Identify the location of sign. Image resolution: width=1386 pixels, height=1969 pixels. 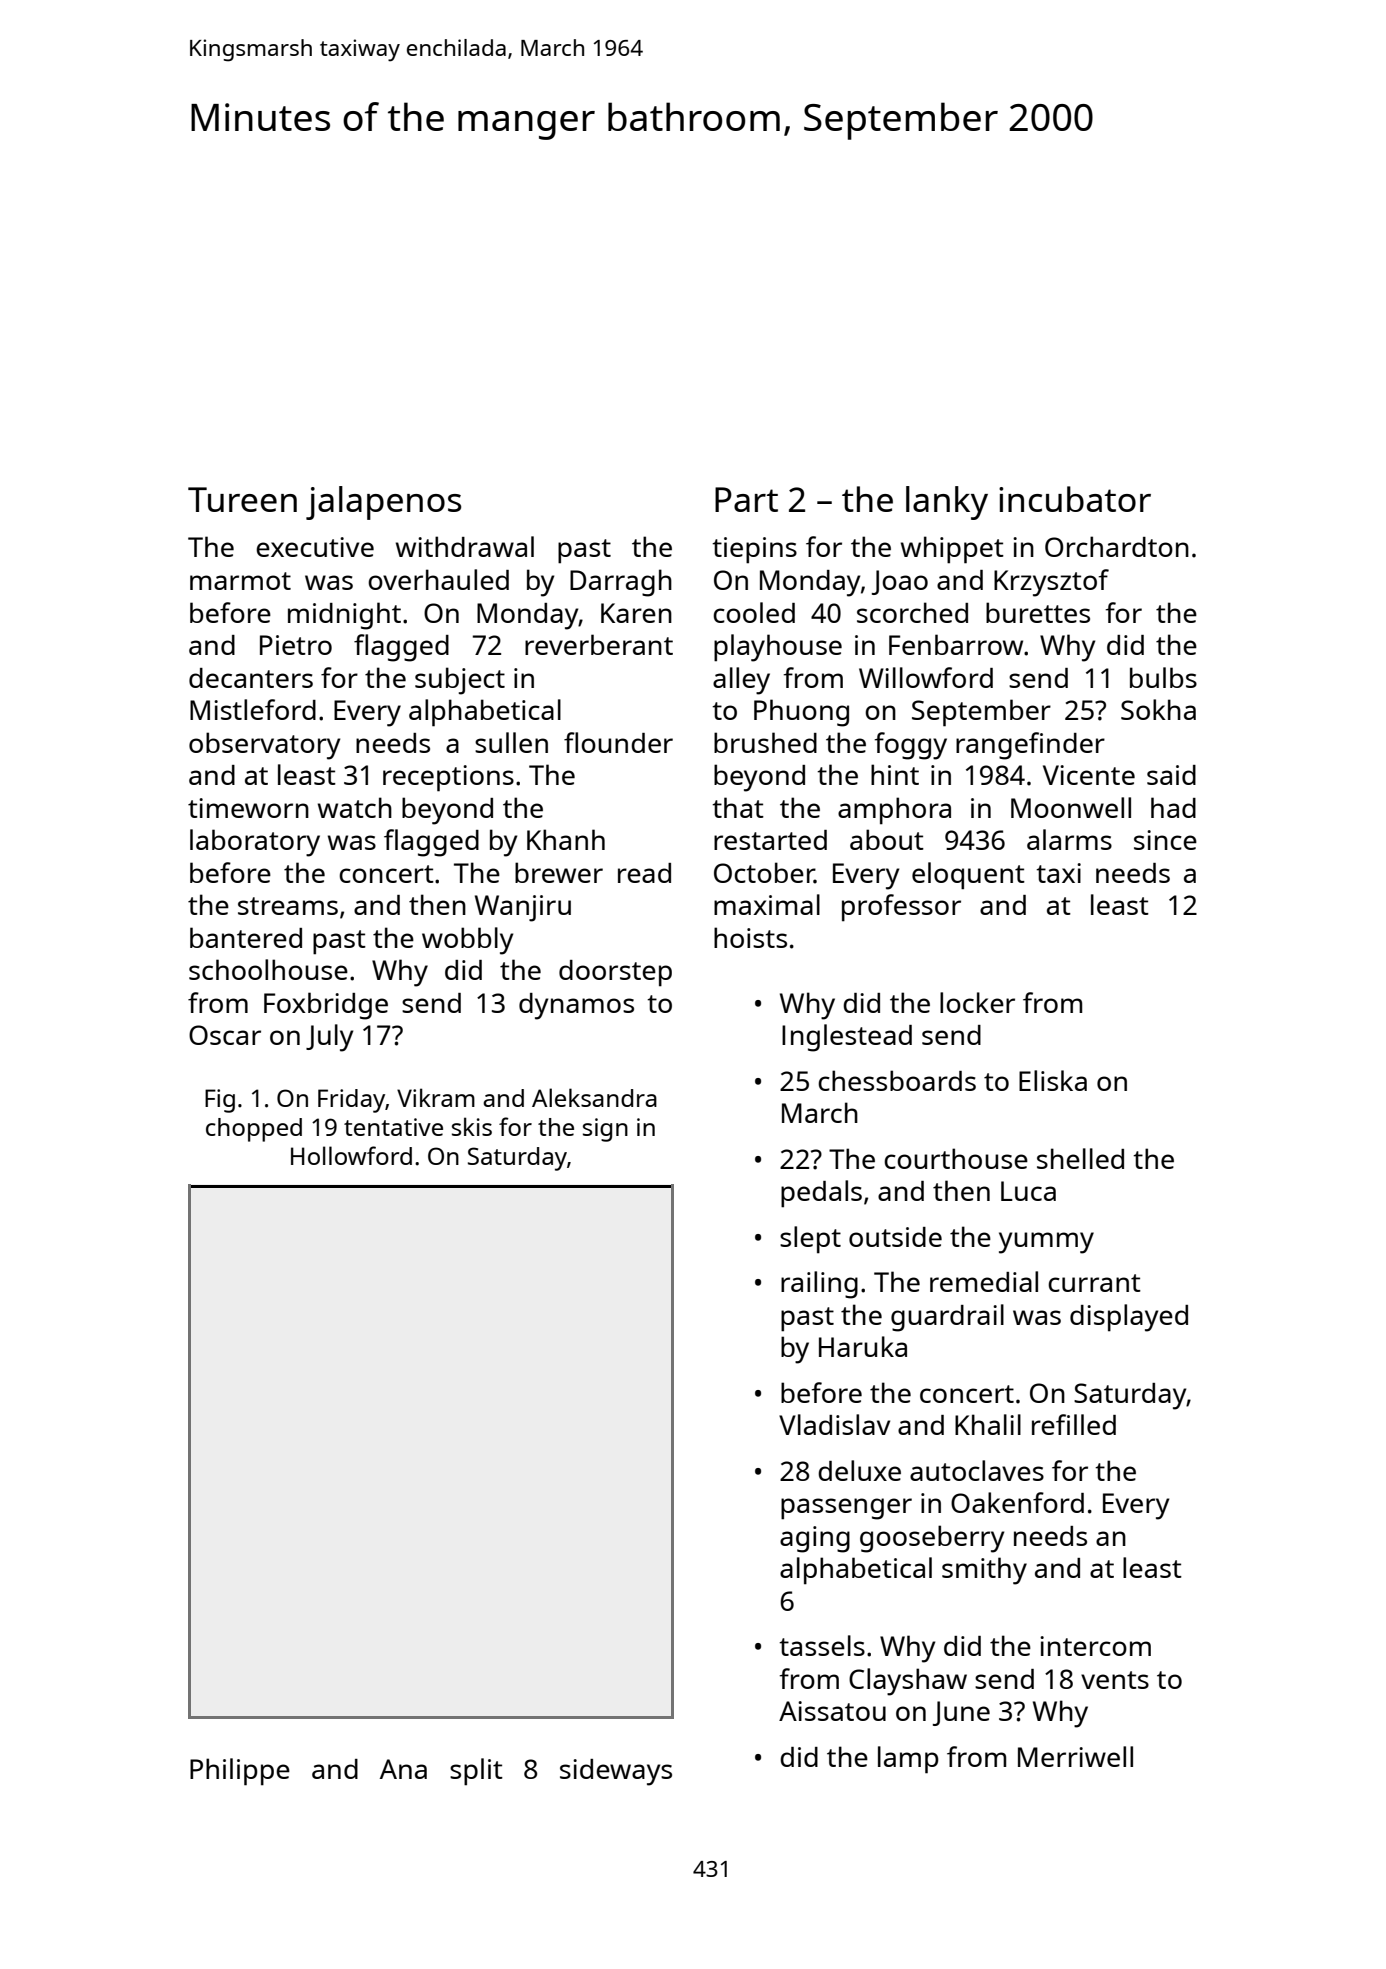
(605, 1130).
